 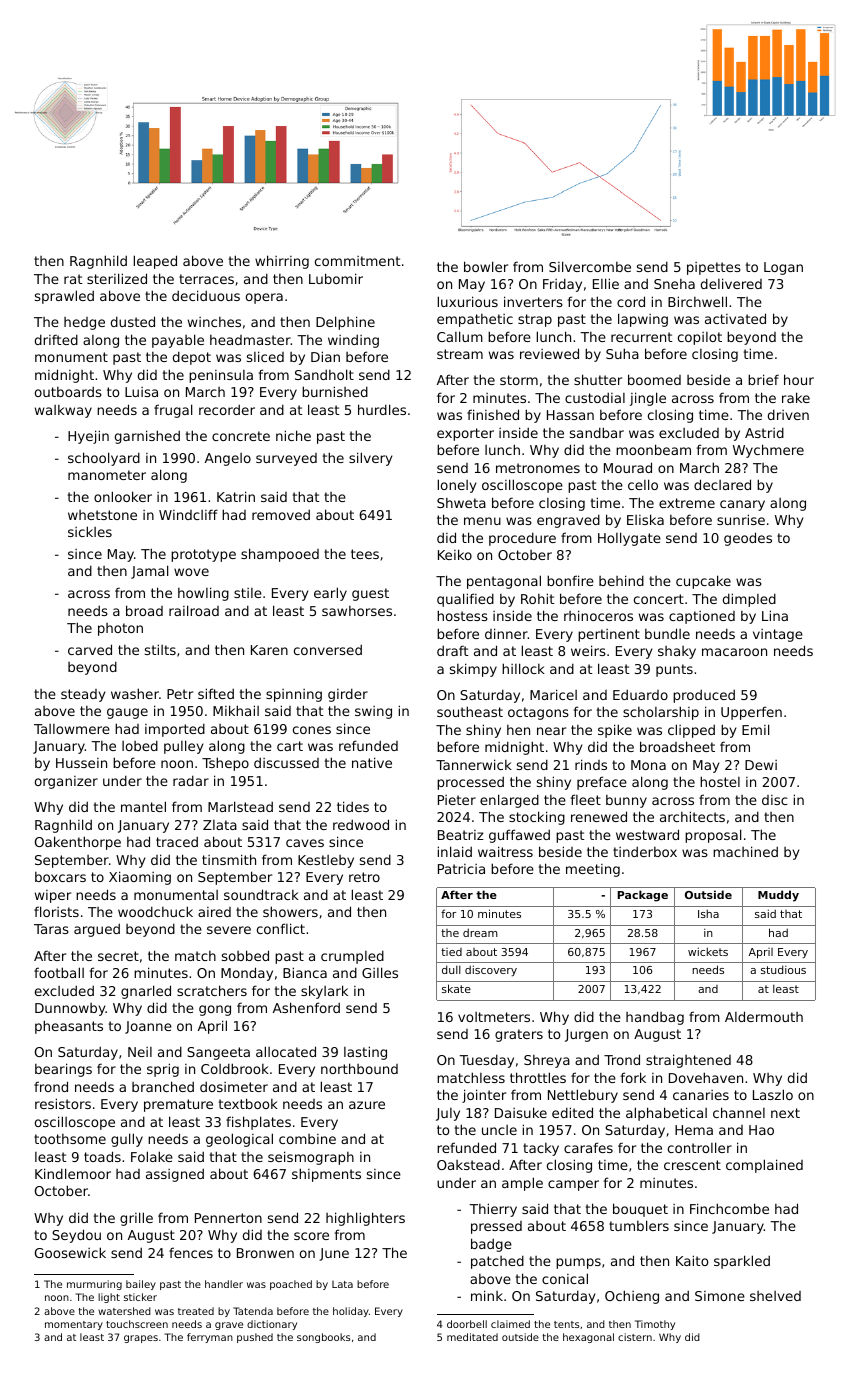 I want to click on sprawled, so click(x=64, y=297).
